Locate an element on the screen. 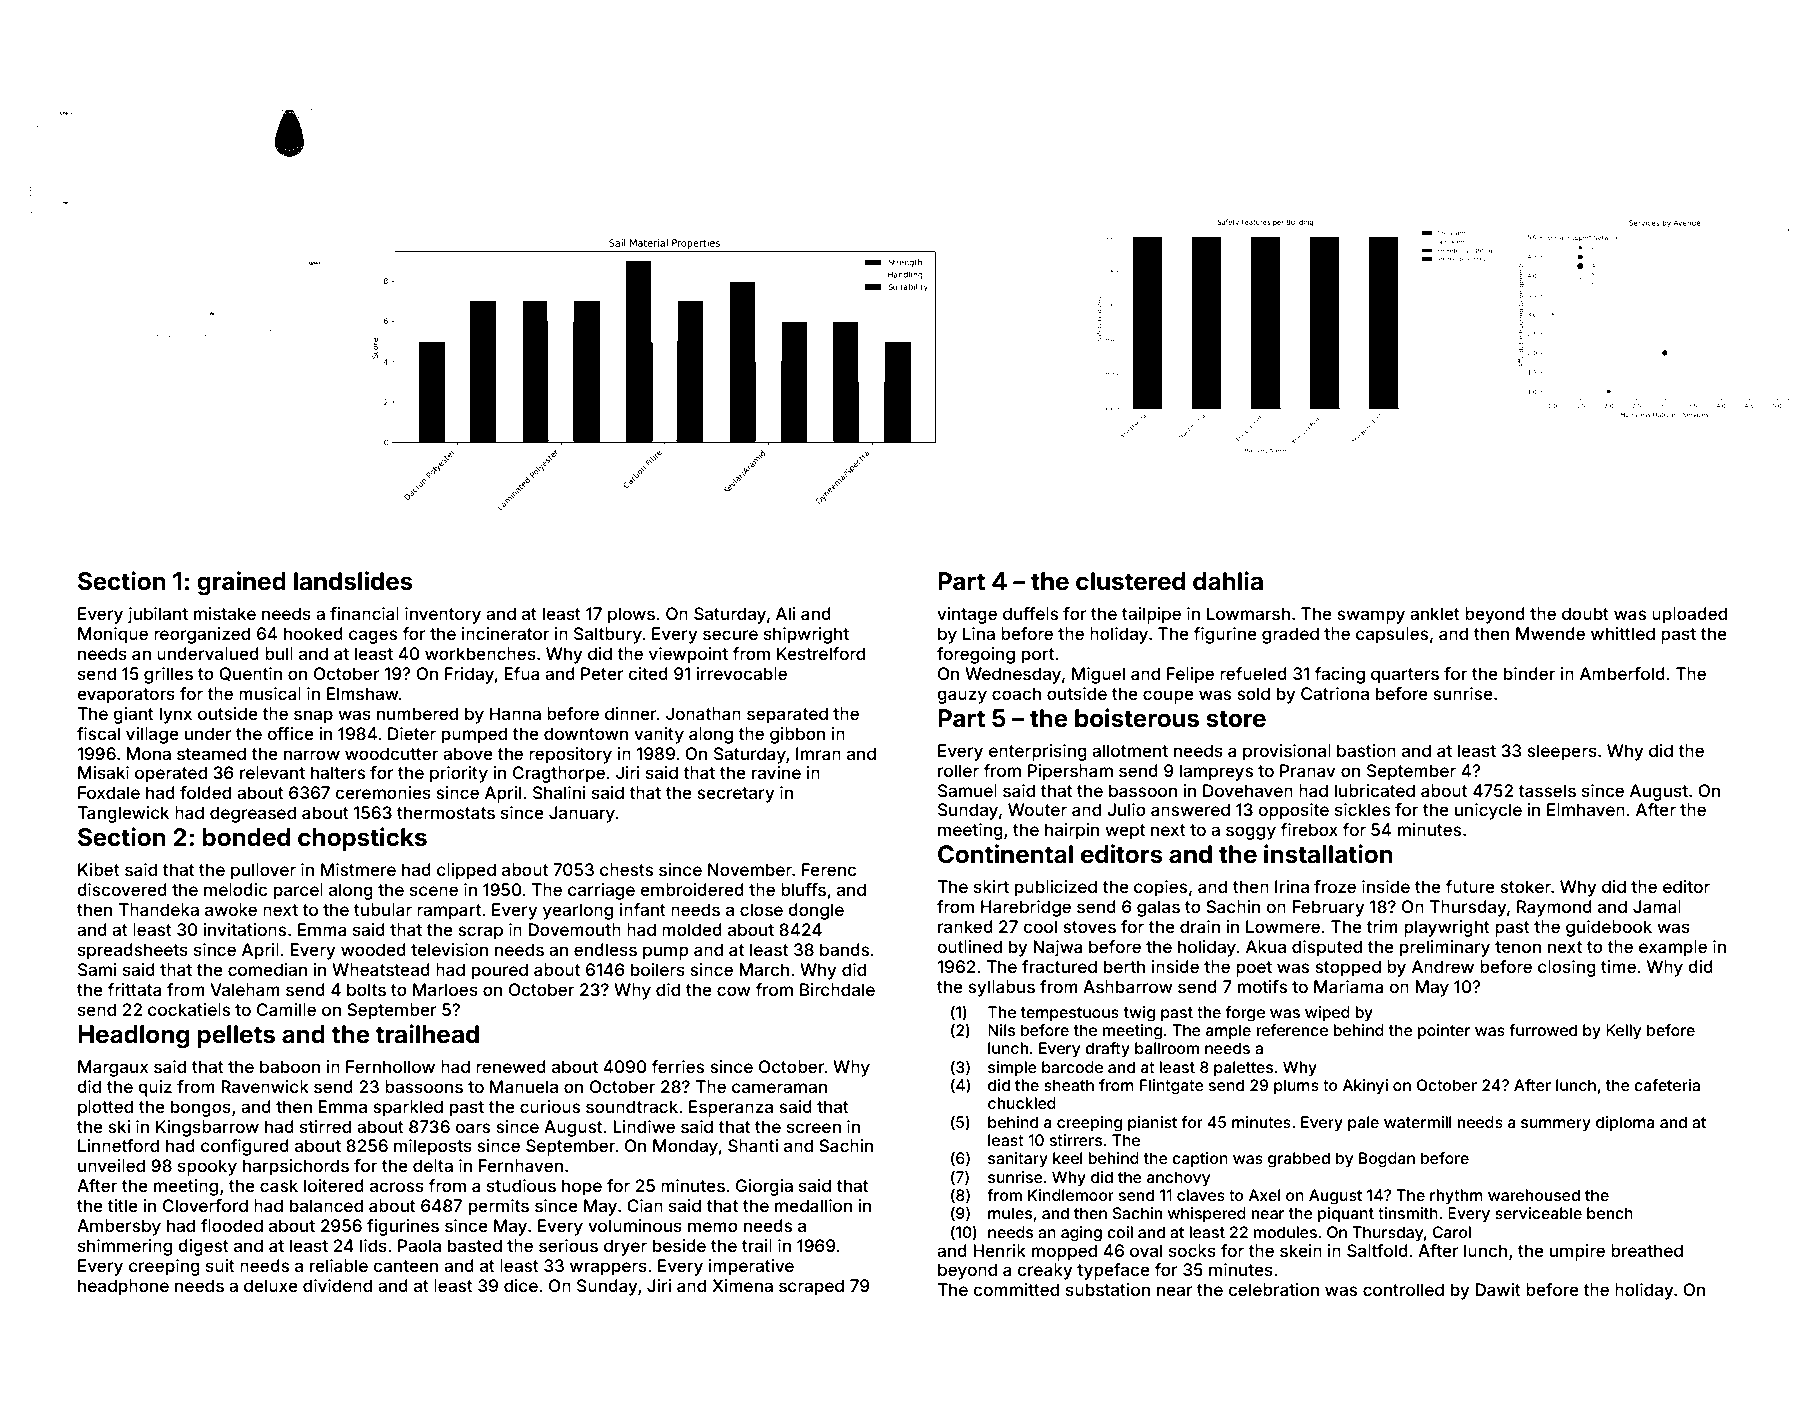  graded is located at coordinates (1290, 635).
